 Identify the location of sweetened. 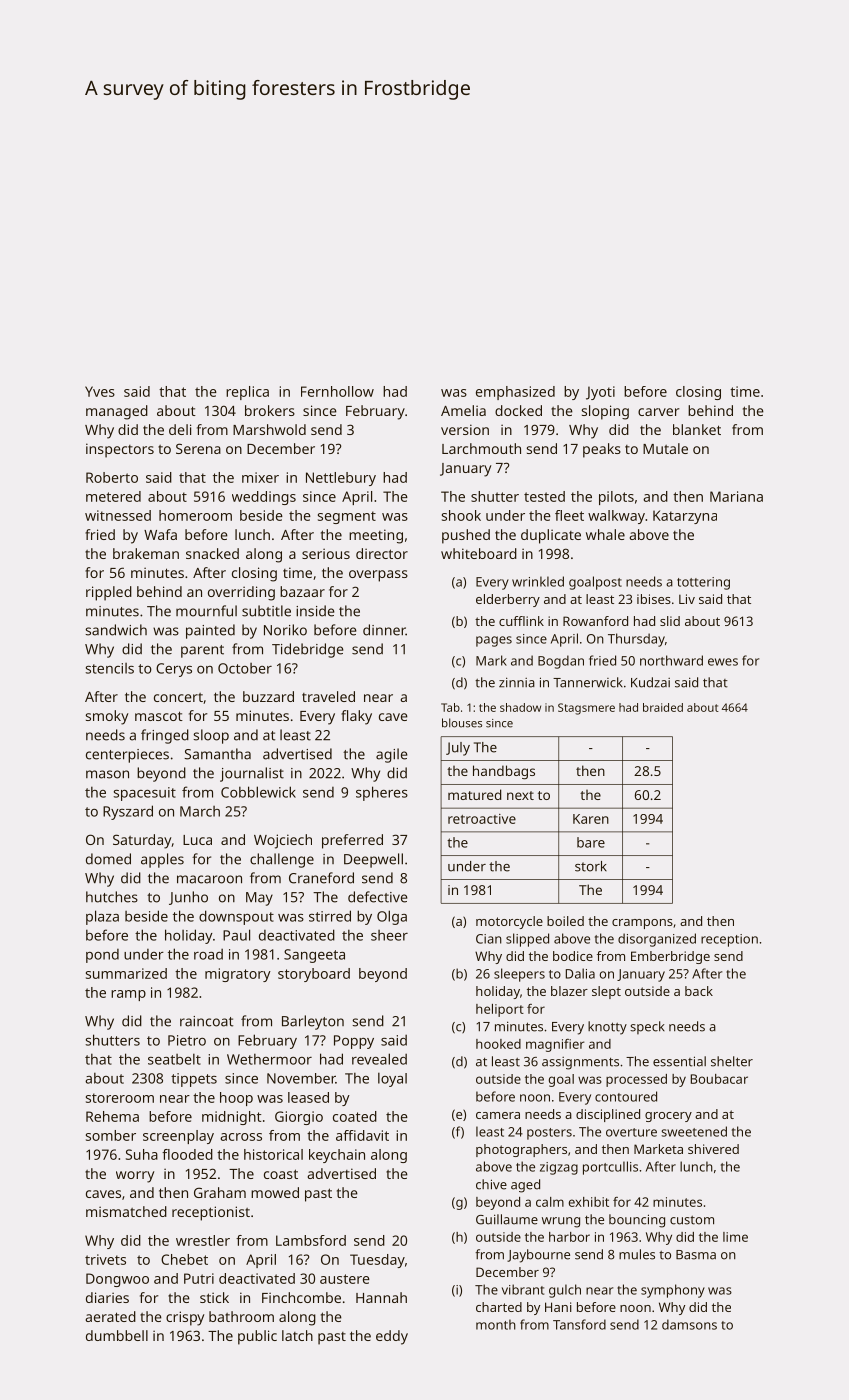
(694, 1131).
